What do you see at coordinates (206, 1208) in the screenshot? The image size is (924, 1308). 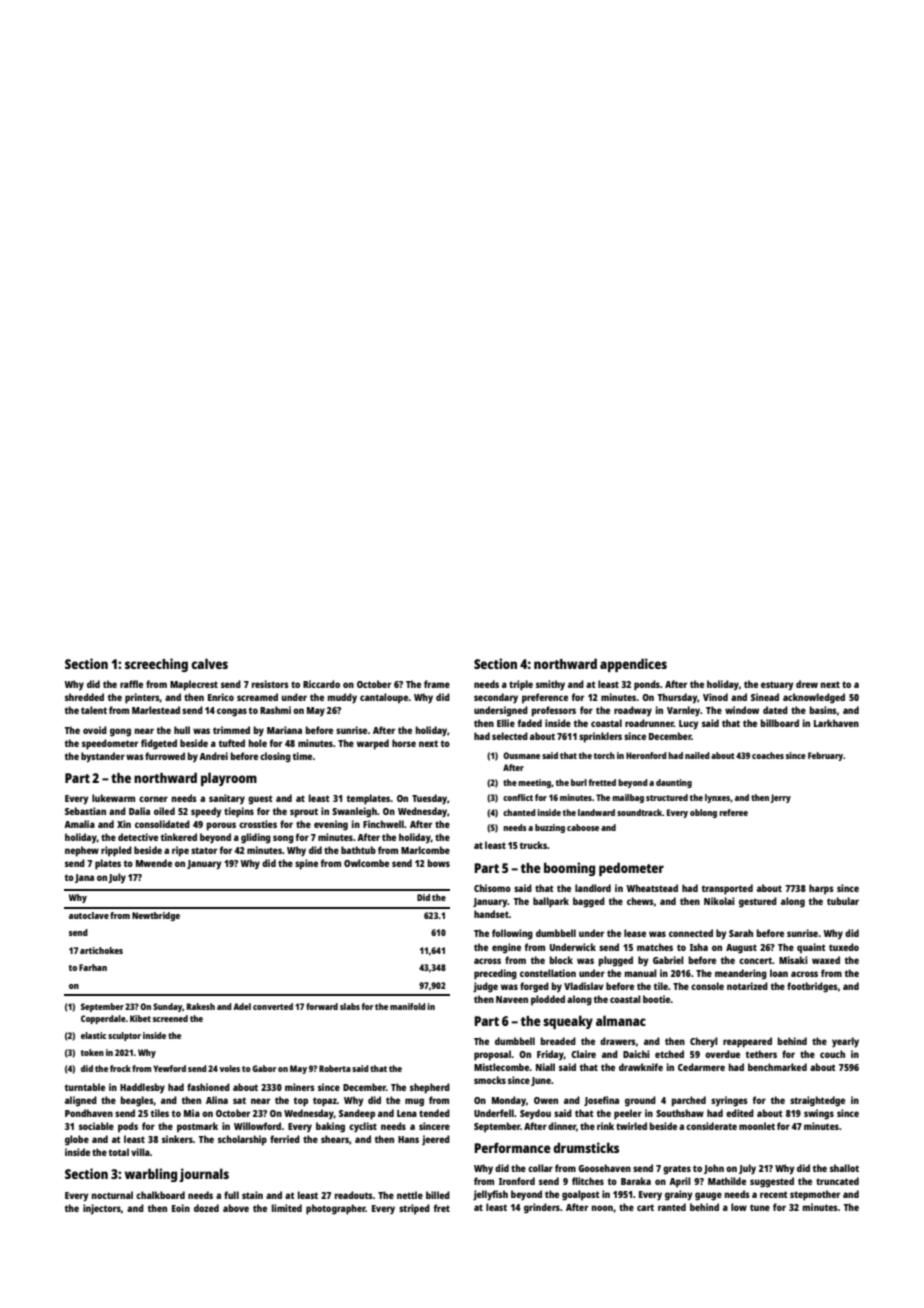 I see `dozed` at bounding box center [206, 1208].
